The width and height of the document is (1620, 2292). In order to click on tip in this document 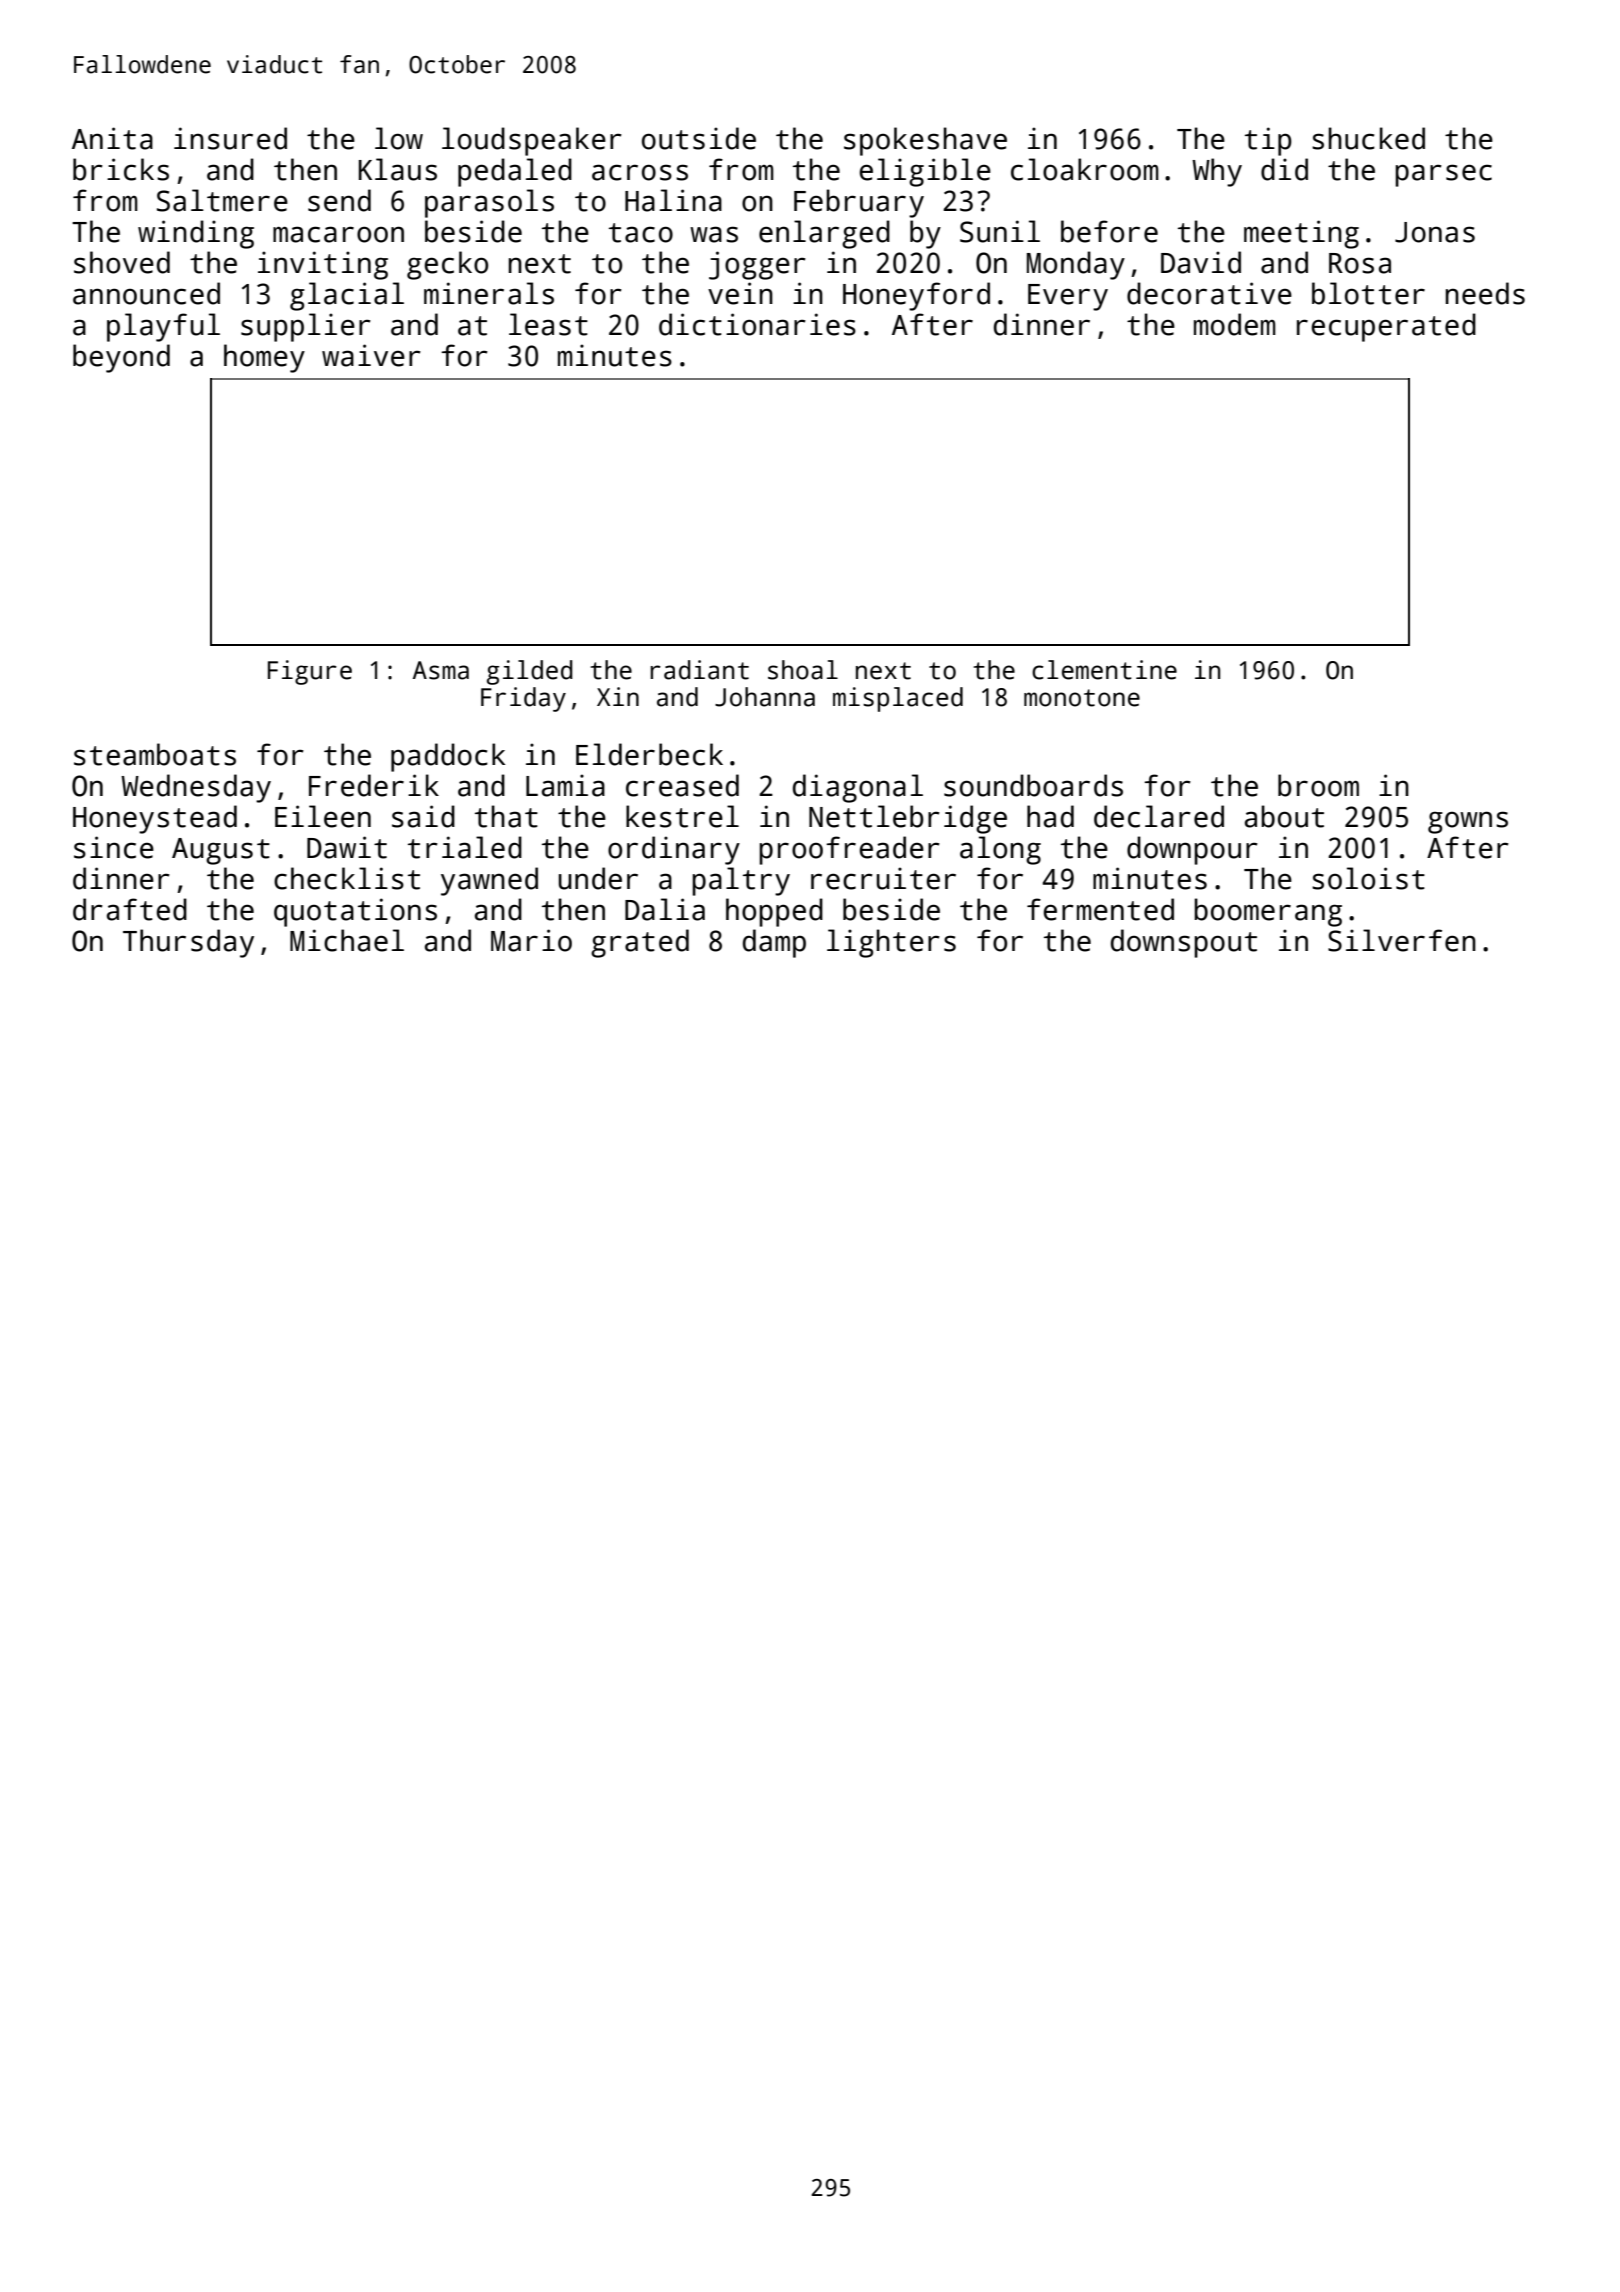, I will do `click(1268, 141)`.
